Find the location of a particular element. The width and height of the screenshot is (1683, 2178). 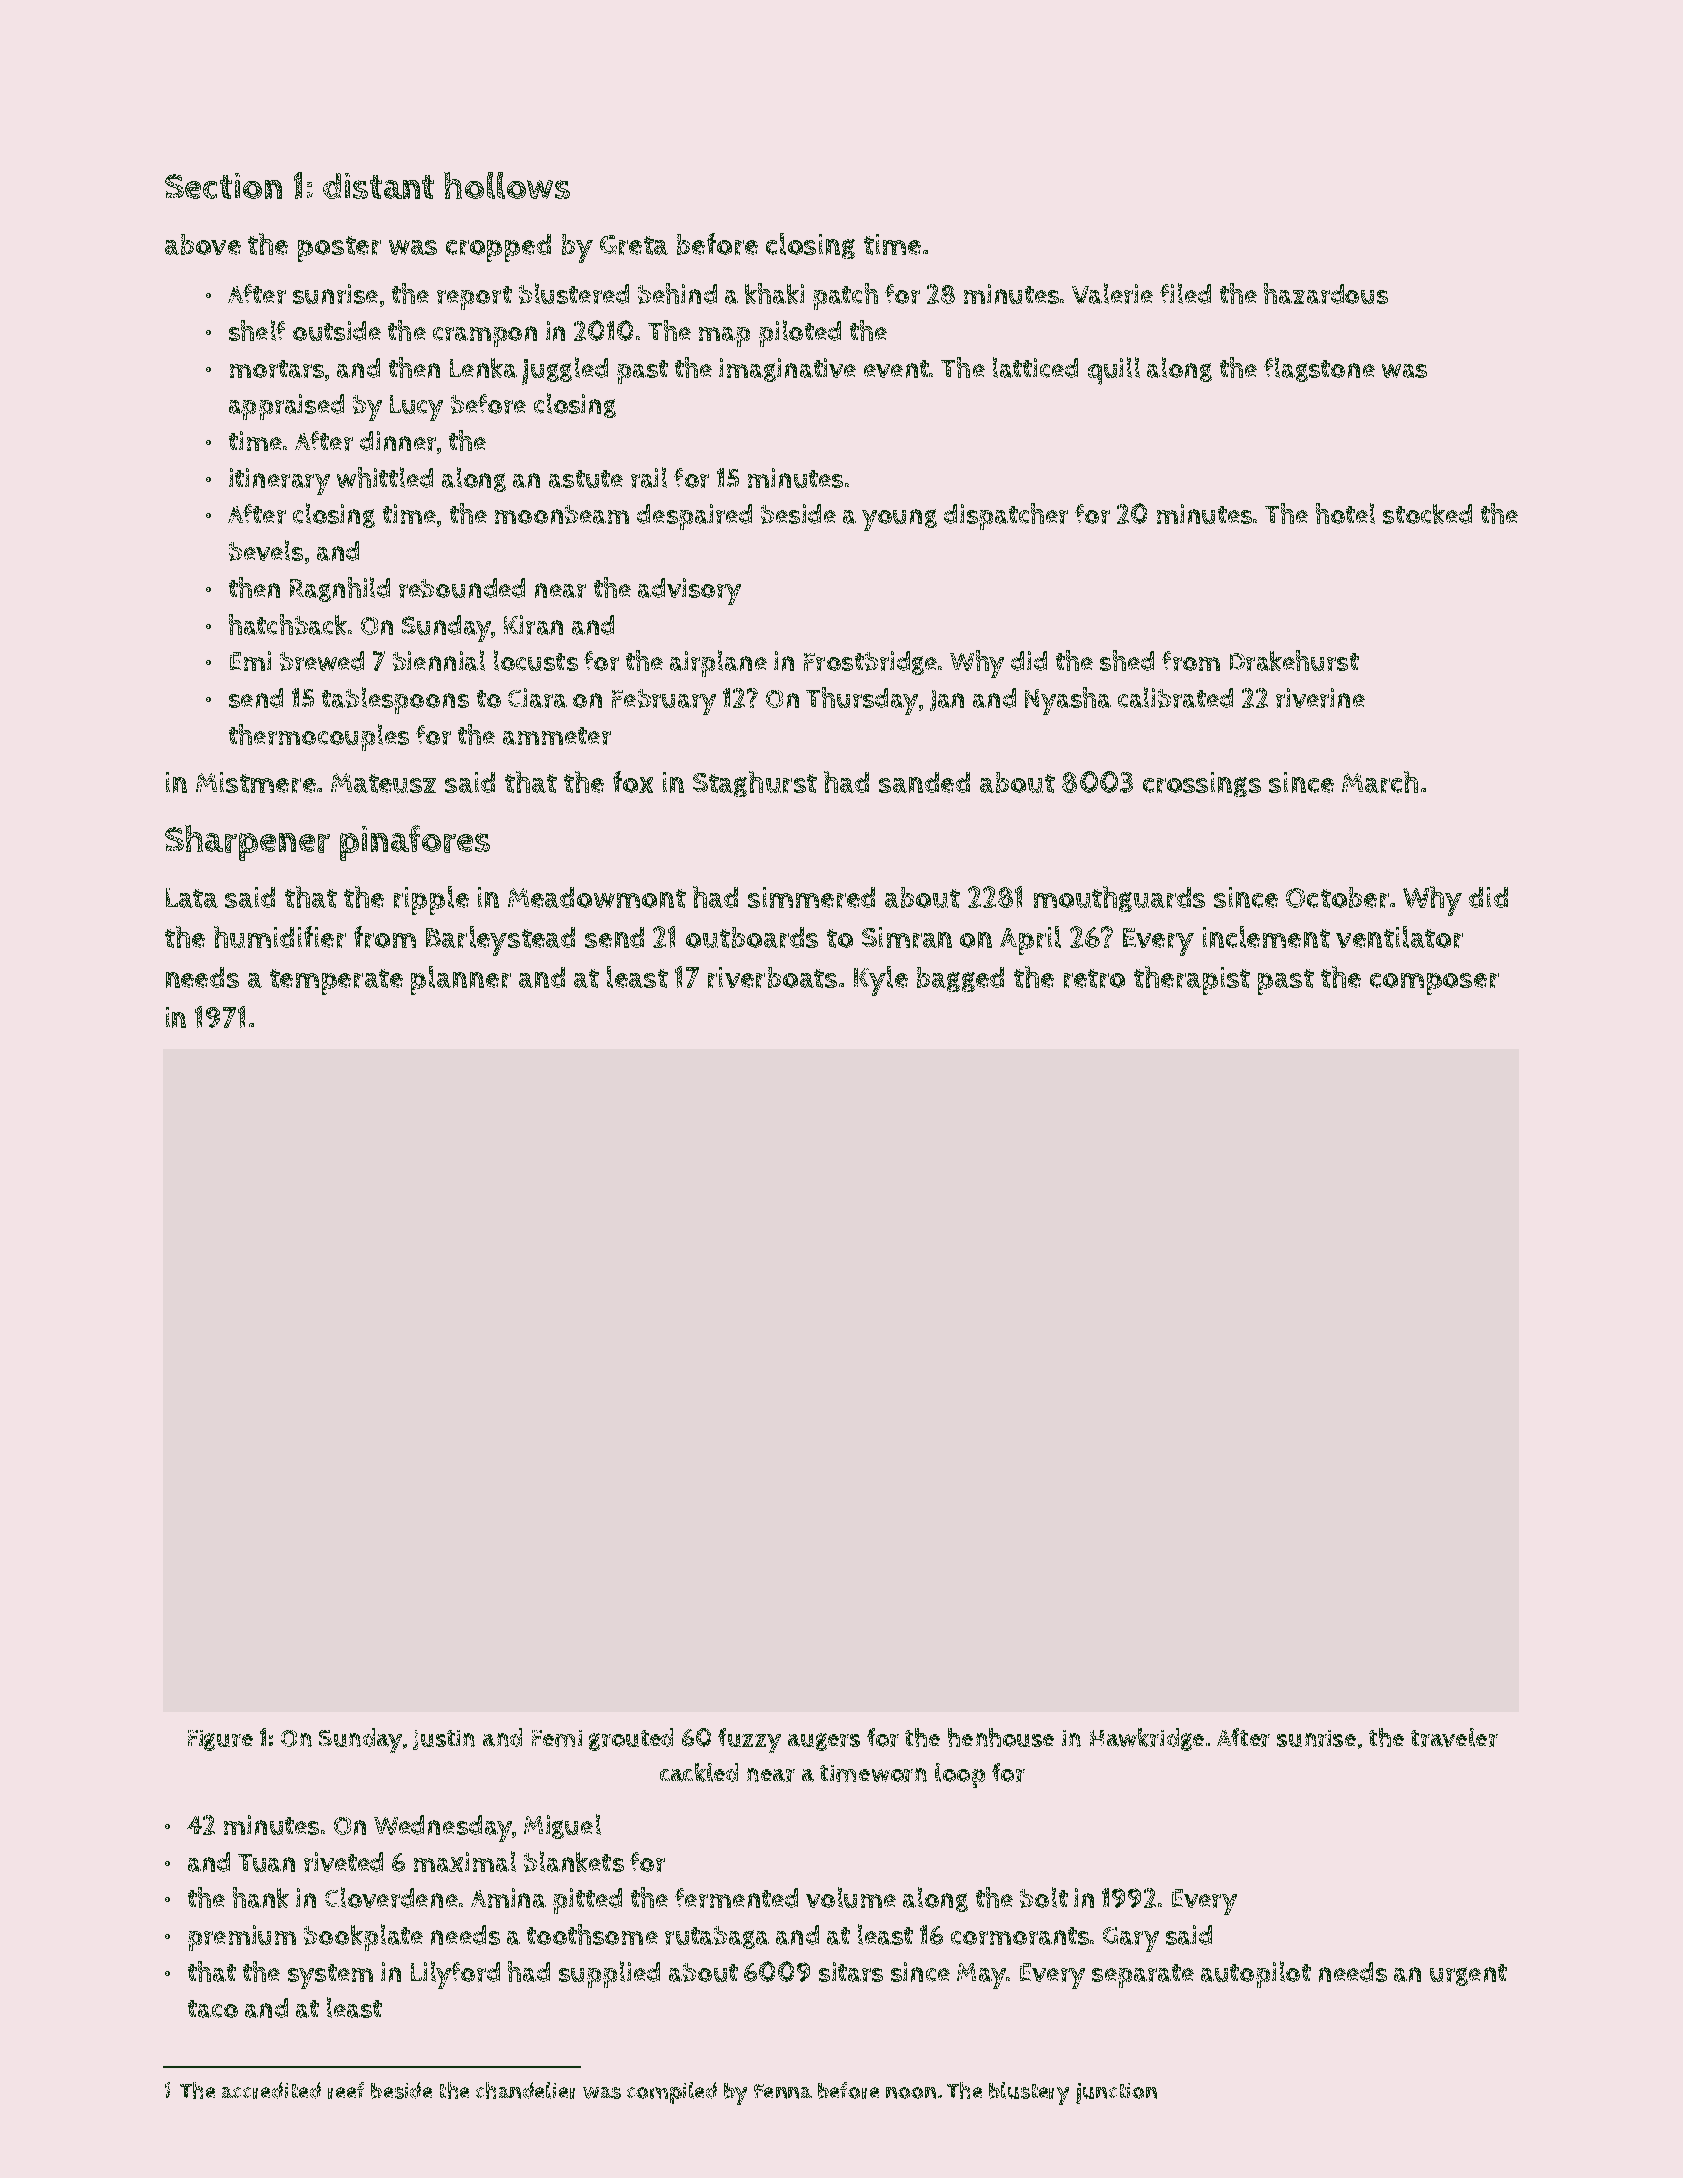

Hawkridge is located at coordinates (1147, 1739).
